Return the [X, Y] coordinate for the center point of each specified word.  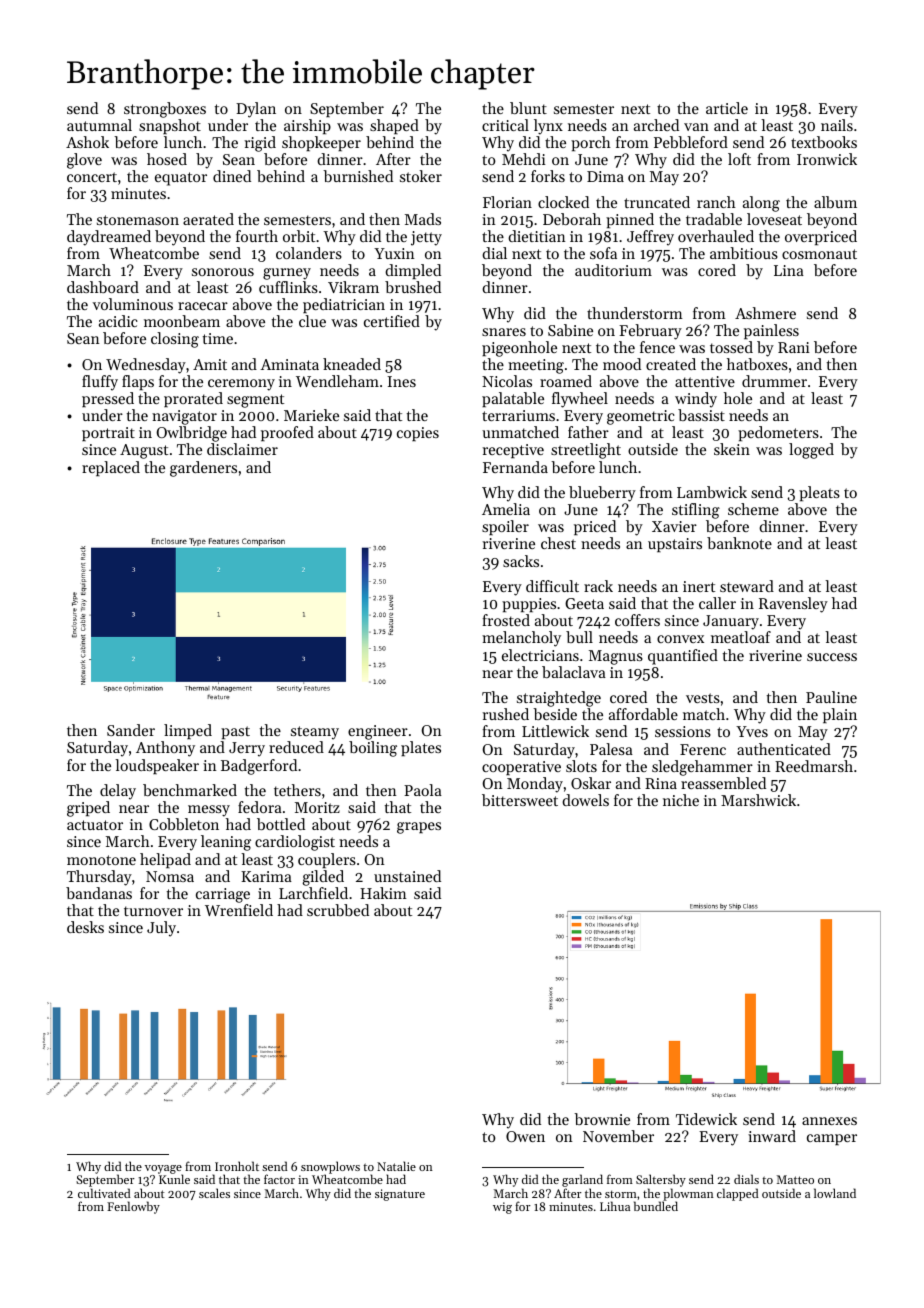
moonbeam [182, 321]
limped [188, 731]
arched [656, 125]
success [832, 657]
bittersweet [520, 800]
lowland [835, 1193]
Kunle [174, 1179]
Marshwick [758, 800]
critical [505, 125]
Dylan [256, 110]
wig [502, 1208]
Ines [402, 381]
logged [811, 451]
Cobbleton [184, 824]
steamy [315, 733]
